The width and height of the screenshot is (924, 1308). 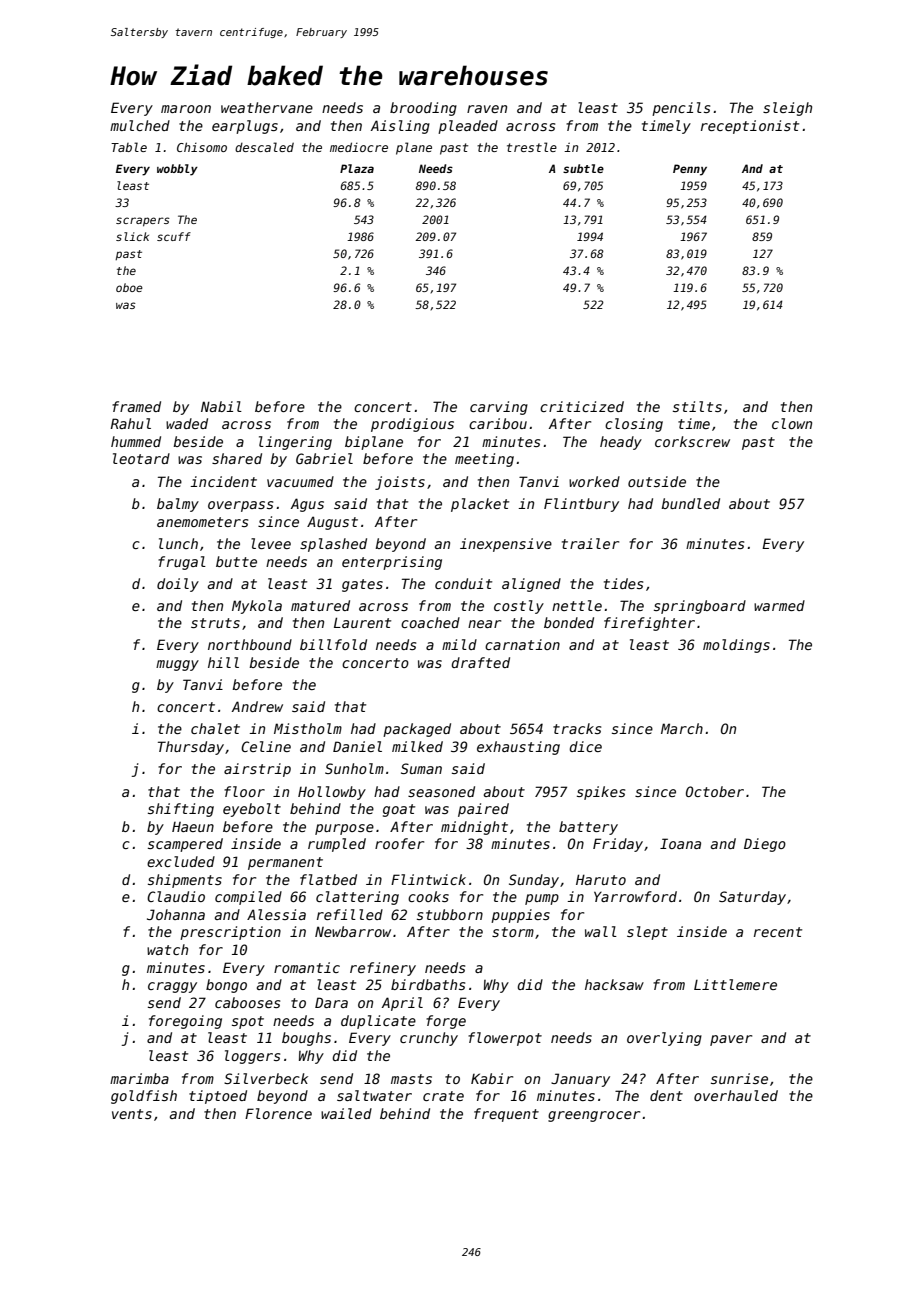 What do you see at coordinates (736, 646) in the screenshot?
I see `moldings` at bounding box center [736, 646].
